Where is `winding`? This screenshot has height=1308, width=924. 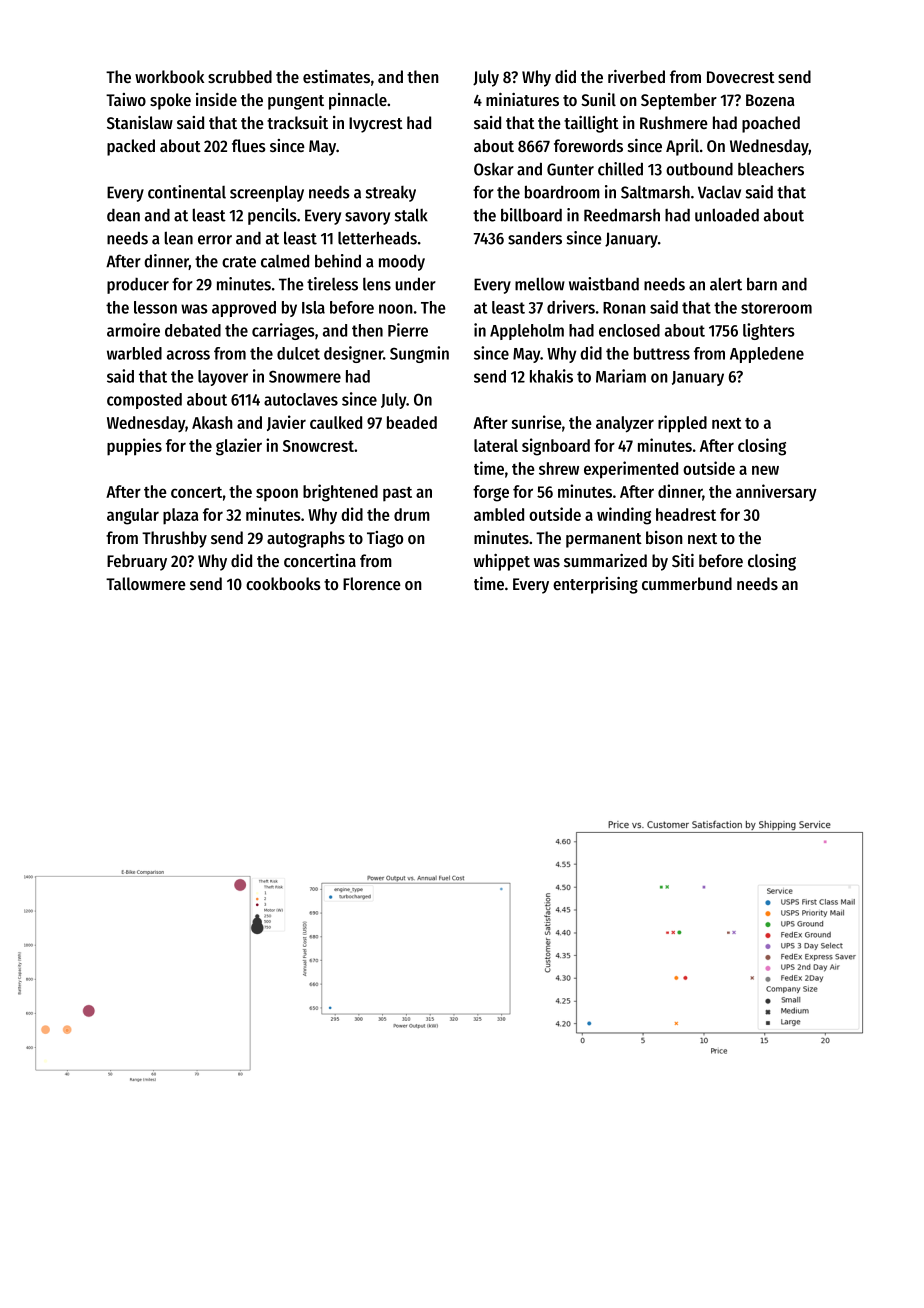
winding is located at coordinates (624, 516).
